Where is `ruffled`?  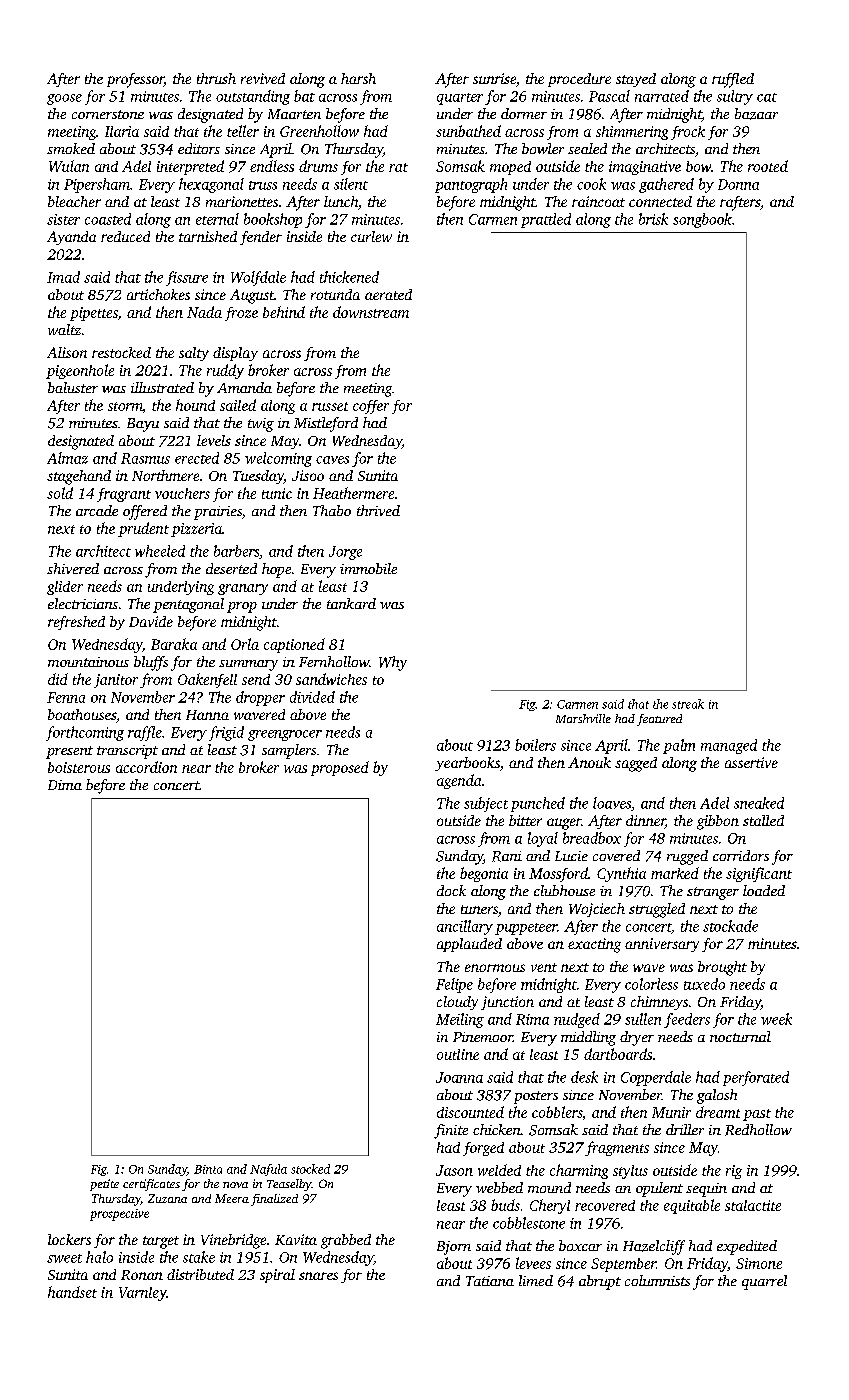 ruffled is located at coordinates (733, 80).
